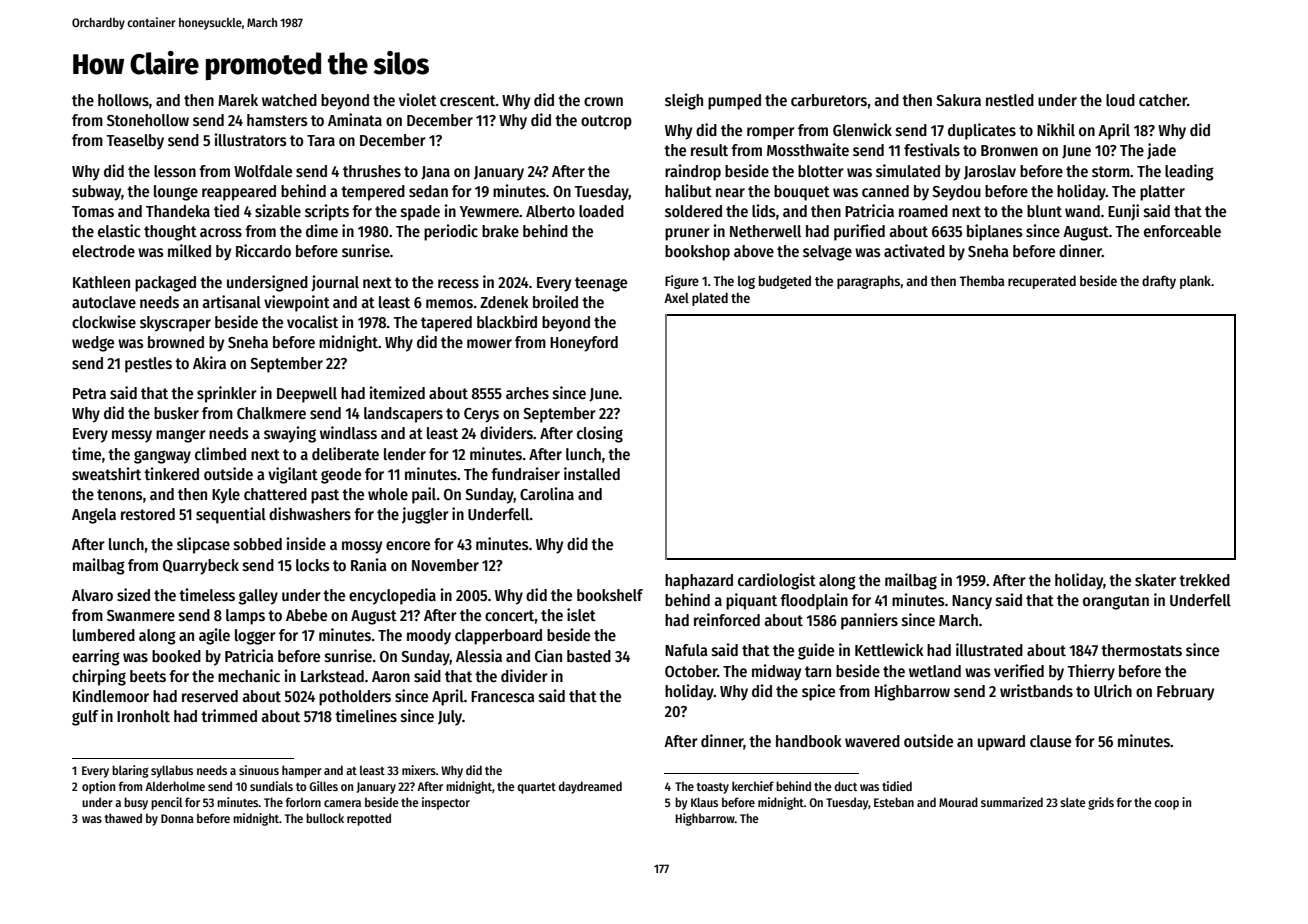  Describe the element at coordinates (94, 516) in the screenshot. I see `Angela` at that location.
